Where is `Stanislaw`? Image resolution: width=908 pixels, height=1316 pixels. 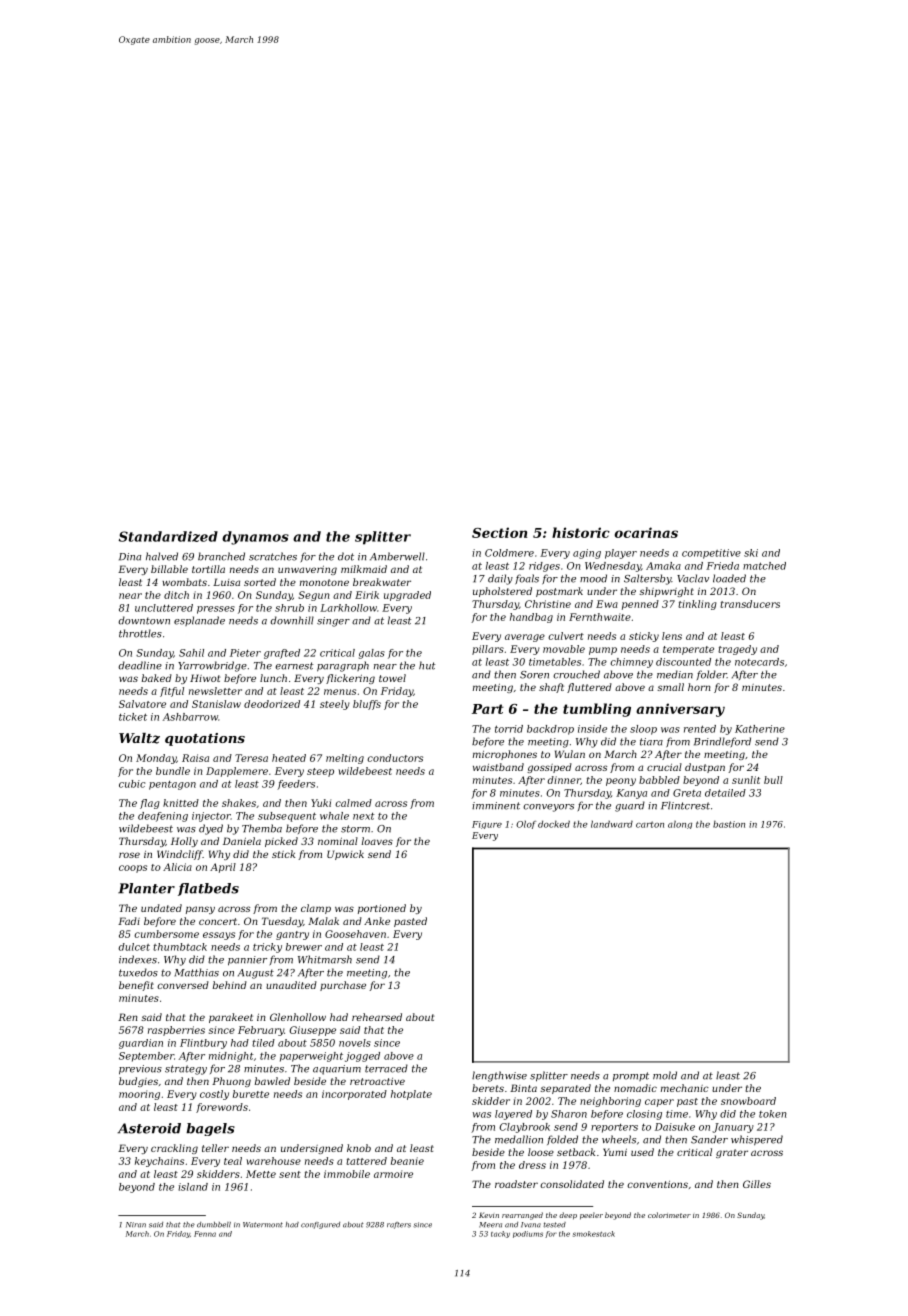
Stanislaw is located at coordinates (216, 704).
